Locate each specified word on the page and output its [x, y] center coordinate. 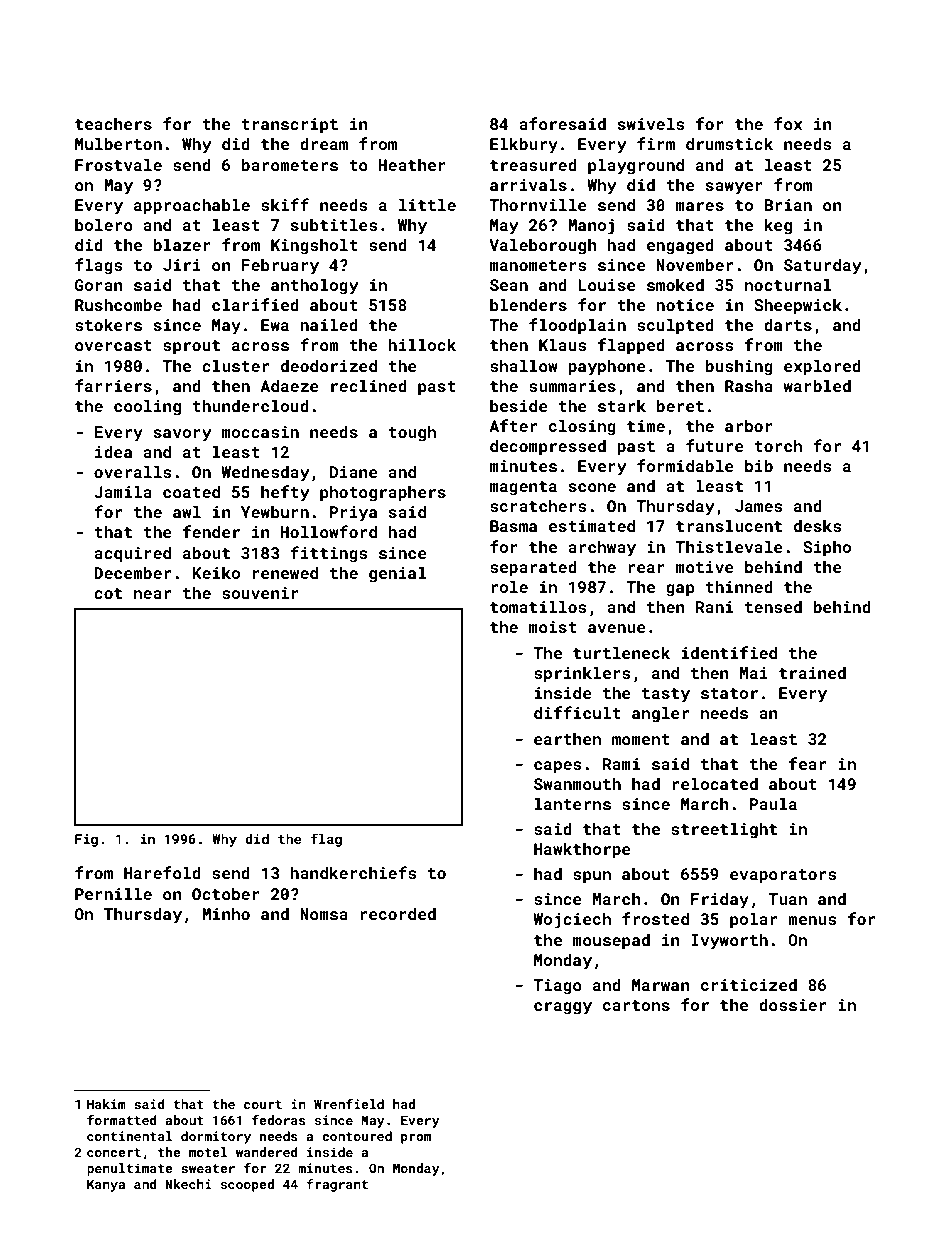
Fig [86, 840]
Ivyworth [729, 941]
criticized [749, 984]
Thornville [538, 204]
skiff [285, 204]
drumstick [729, 143]
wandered [267, 1152]
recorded [398, 913]
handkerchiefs [353, 872]
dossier [792, 1004]
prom [416, 1139]
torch [778, 445]
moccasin [260, 432]
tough [412, 433]
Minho [226, 913]
